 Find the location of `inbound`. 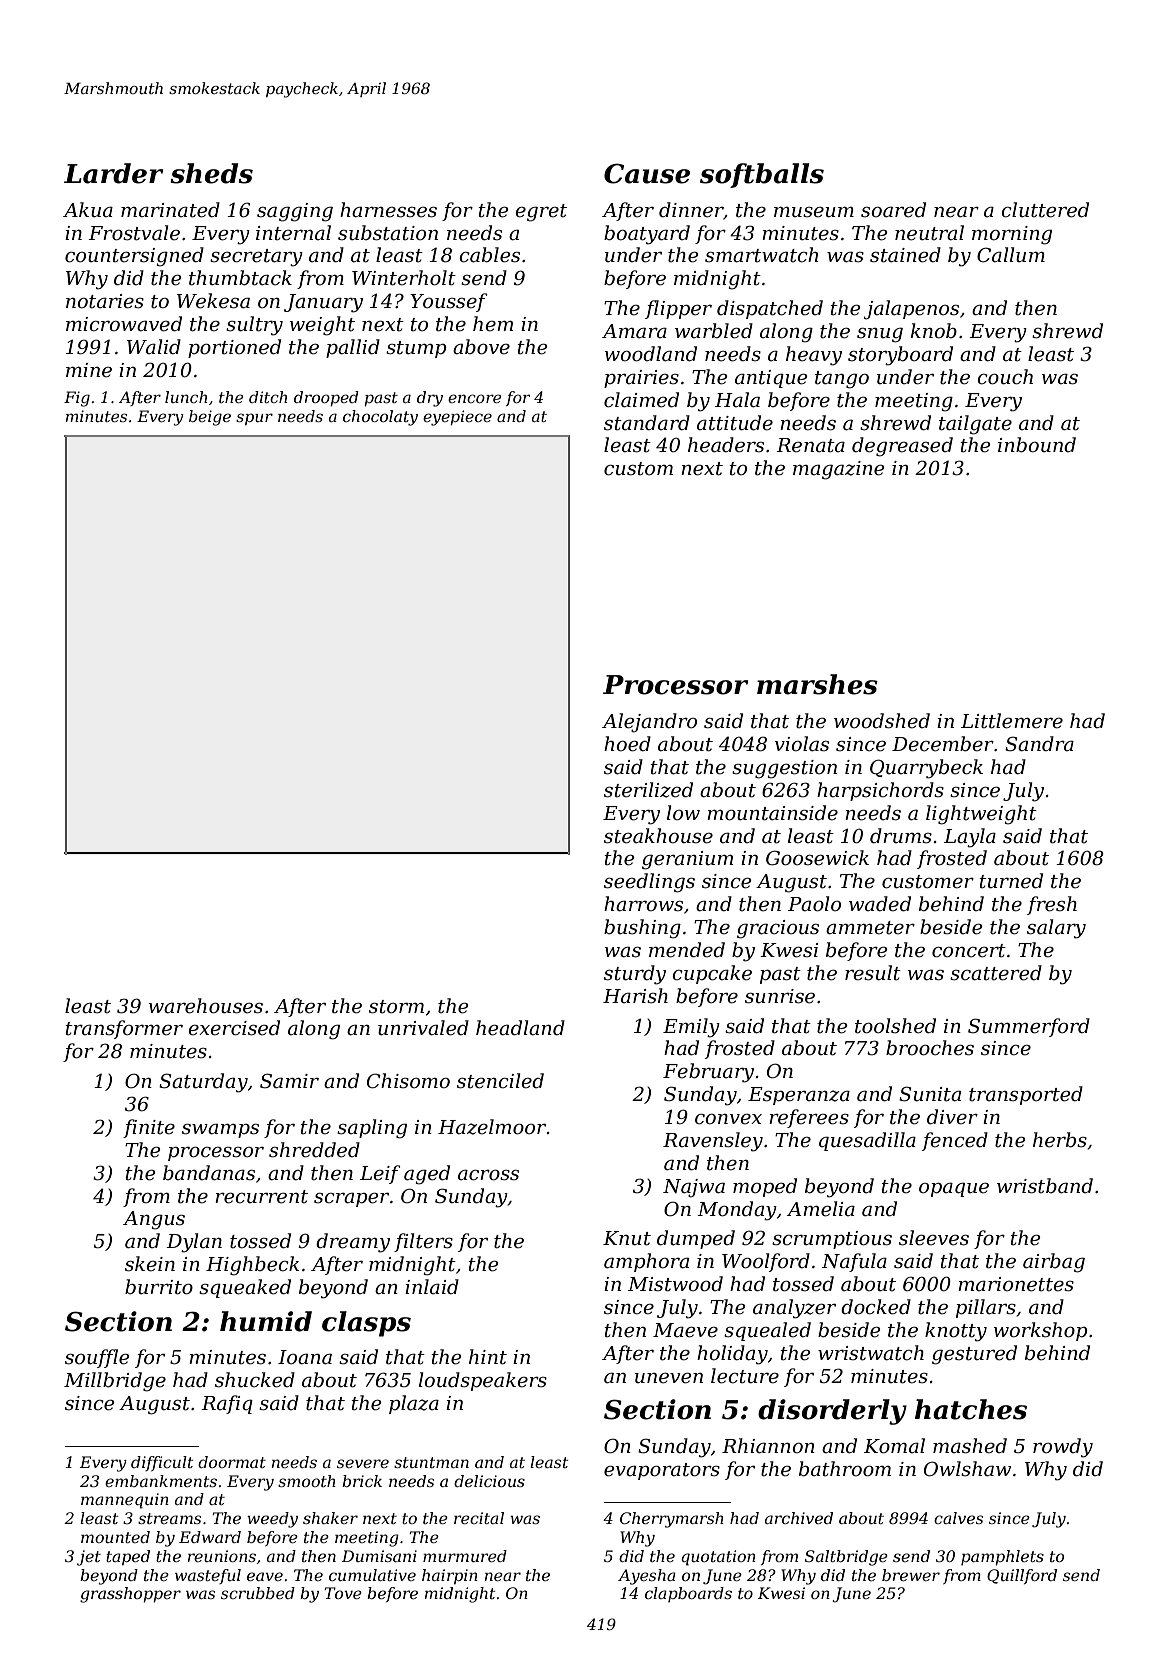

inbound is located at coordinates (1037, 445).
